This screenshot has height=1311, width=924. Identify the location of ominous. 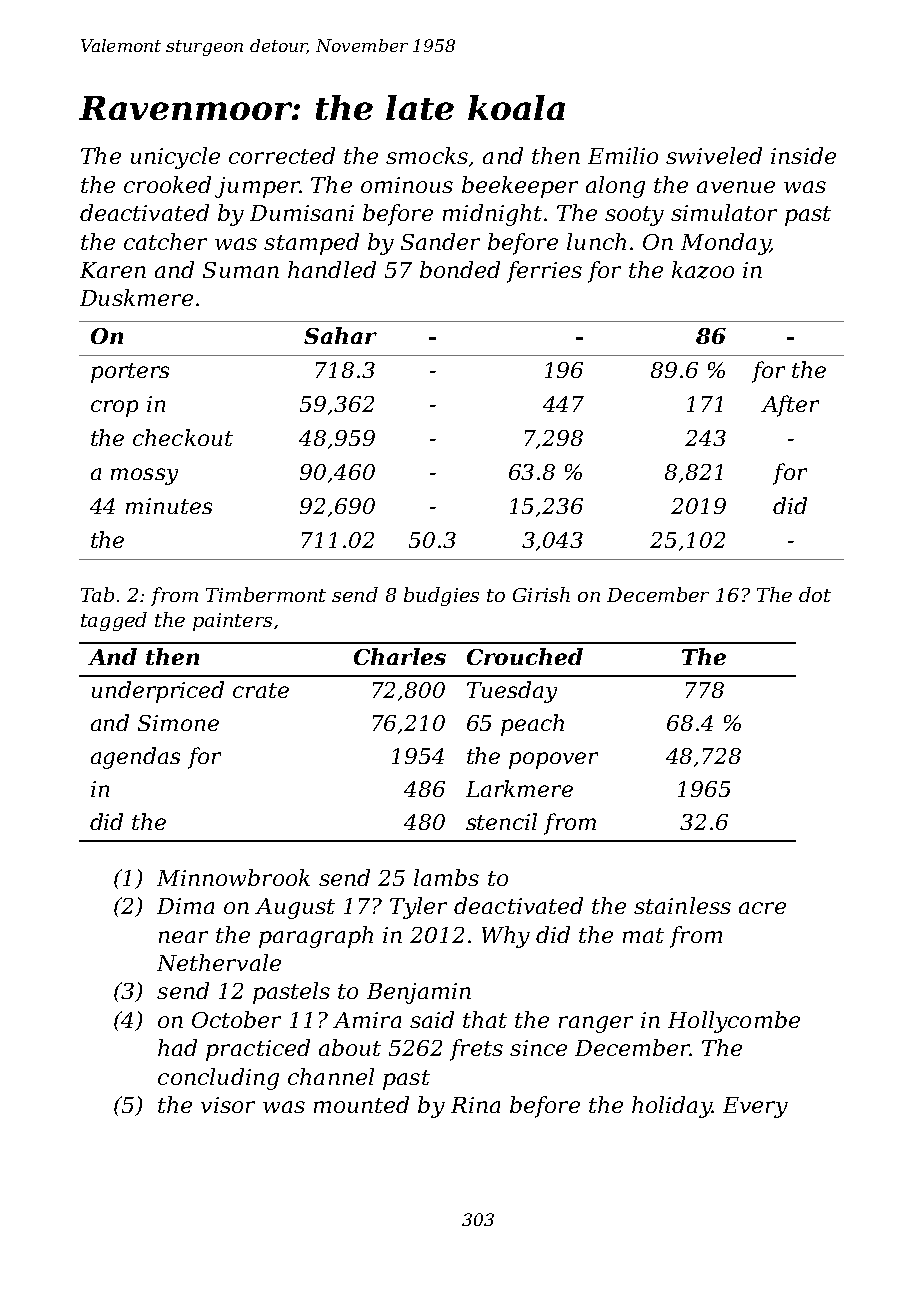
(407, 185).
